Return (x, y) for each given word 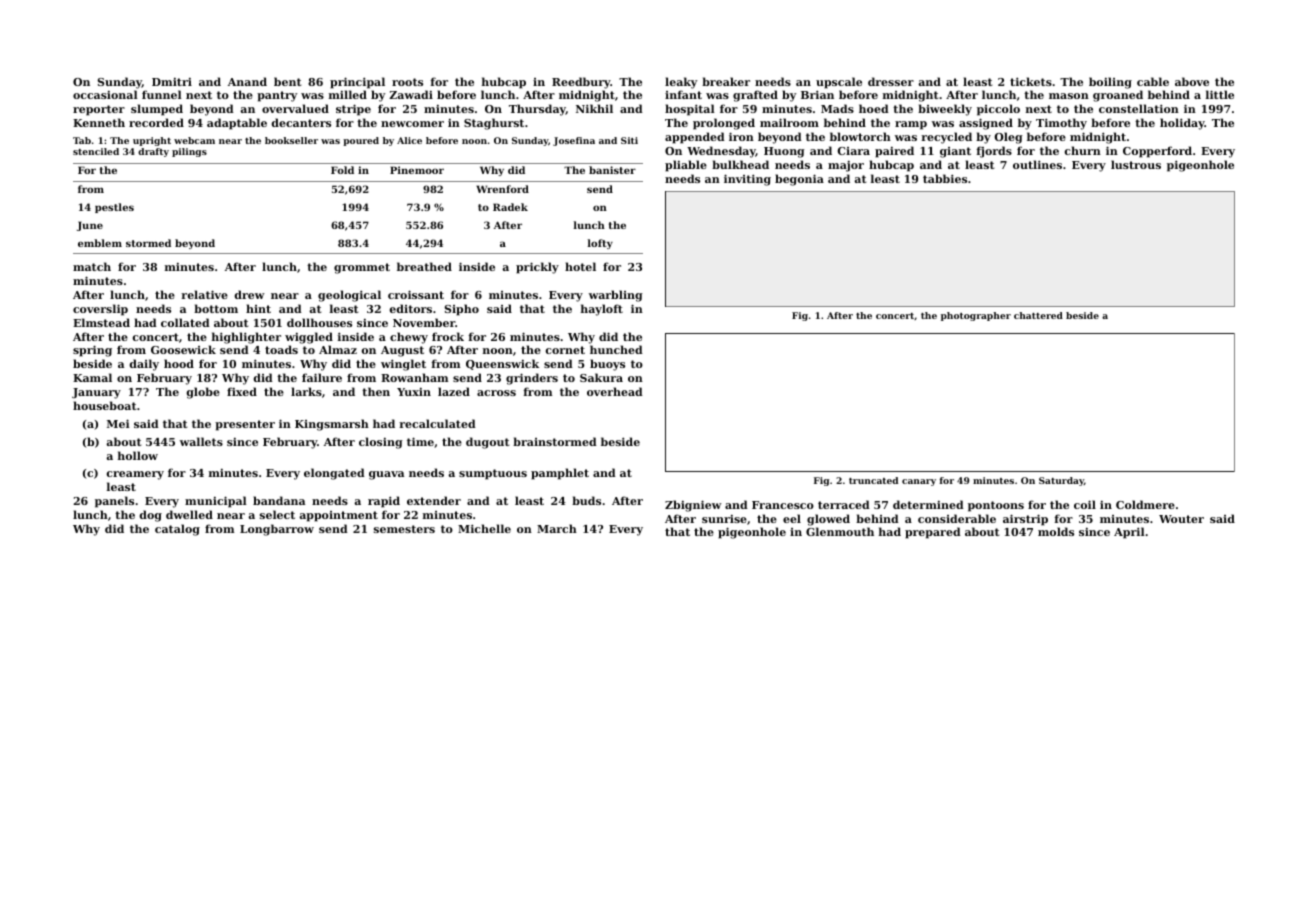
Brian (817, 94)
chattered (1038, 315)
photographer (976, 316)
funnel (162, 94)
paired (894, 152)
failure (322, 377)
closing (381, 443)
